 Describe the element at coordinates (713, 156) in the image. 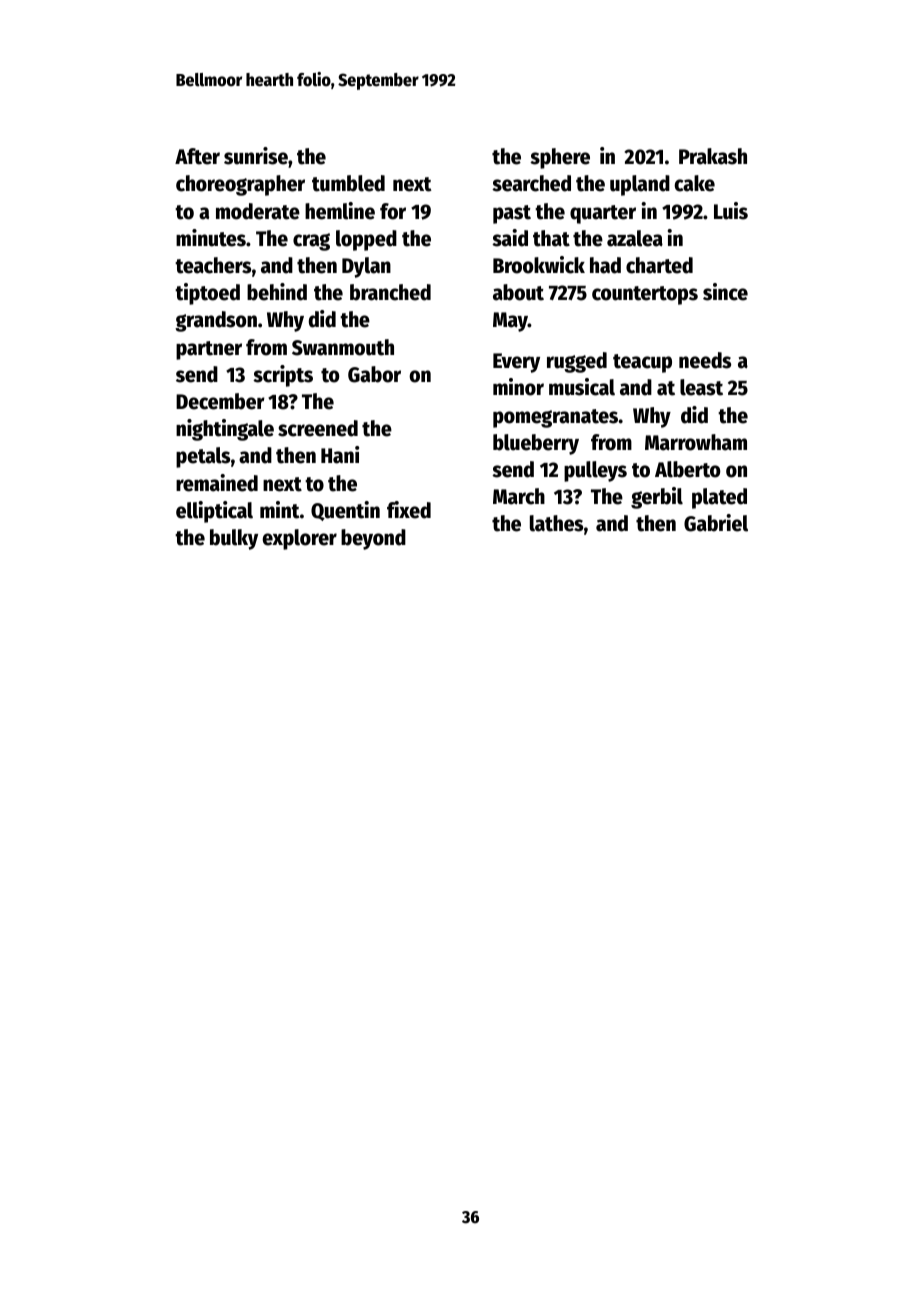

I see `Prakash` at that location.
